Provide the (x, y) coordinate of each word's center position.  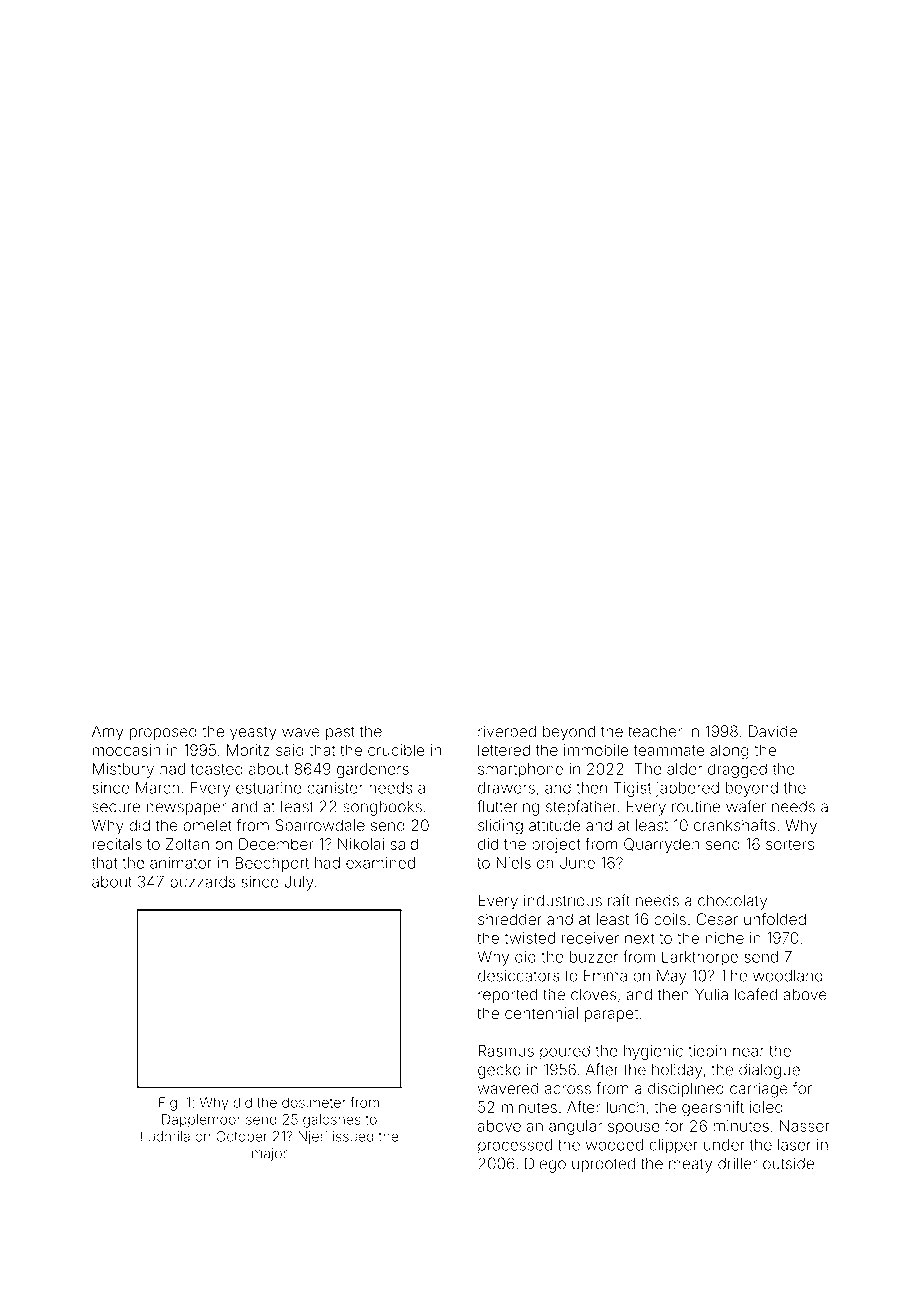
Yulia (711, 994)
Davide (773, 731)
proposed (163, 733)
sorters (790, 844)
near (748, 1052)
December (276, 844)
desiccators (519, 976)
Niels (513, 863)
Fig (168, 1104)
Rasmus (506, 1051)
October (241, 1136)
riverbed (507, 731)
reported (508, 995)
